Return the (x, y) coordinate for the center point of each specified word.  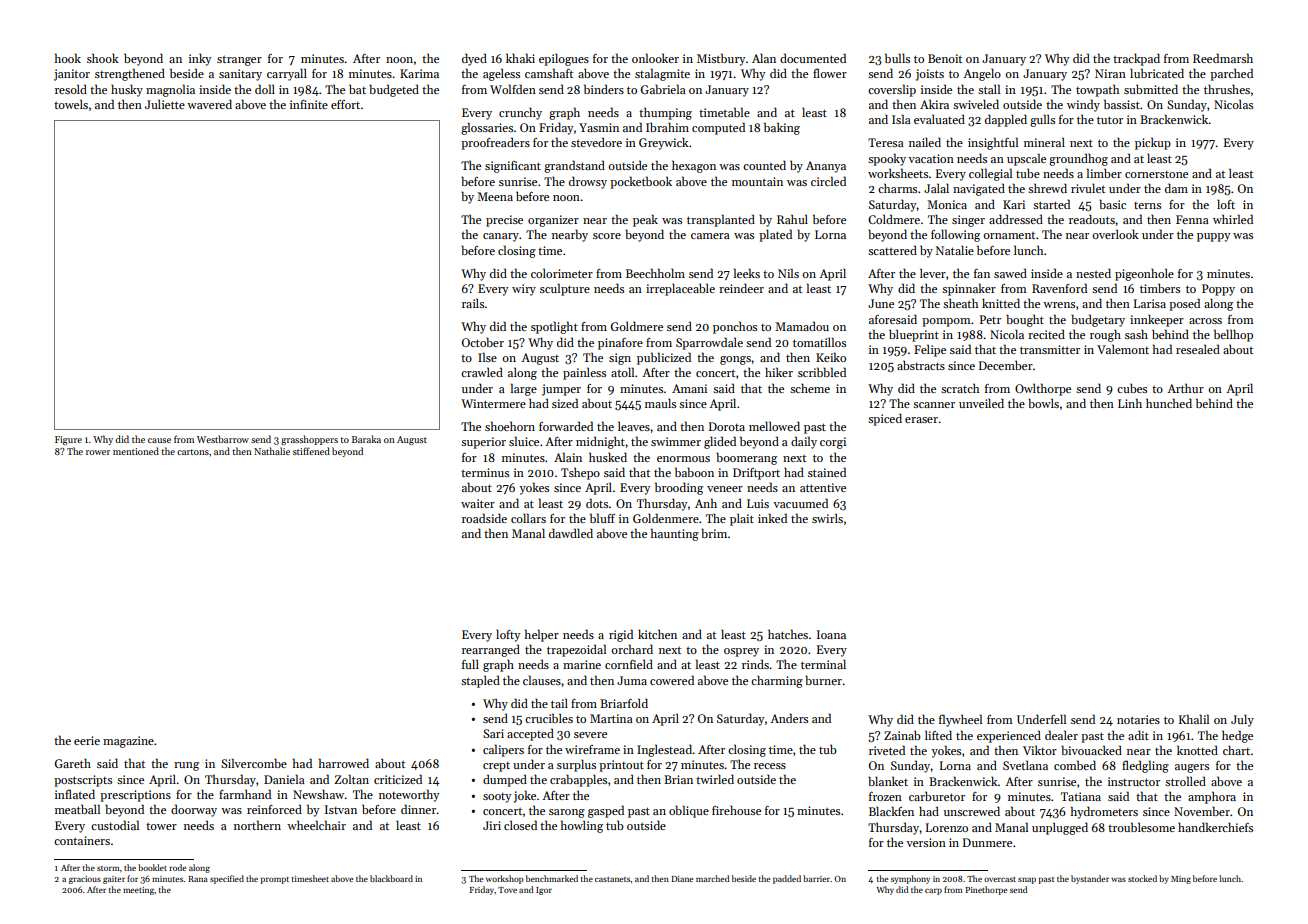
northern (257, 825)
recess (770, 766)
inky (200, 59)
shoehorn (510, 426)
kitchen (657, 634)
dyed (474, 59)
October (483, 342)
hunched (1169, 403)
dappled (1006, 120)
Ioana (831, 634)
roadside (484, 518)
